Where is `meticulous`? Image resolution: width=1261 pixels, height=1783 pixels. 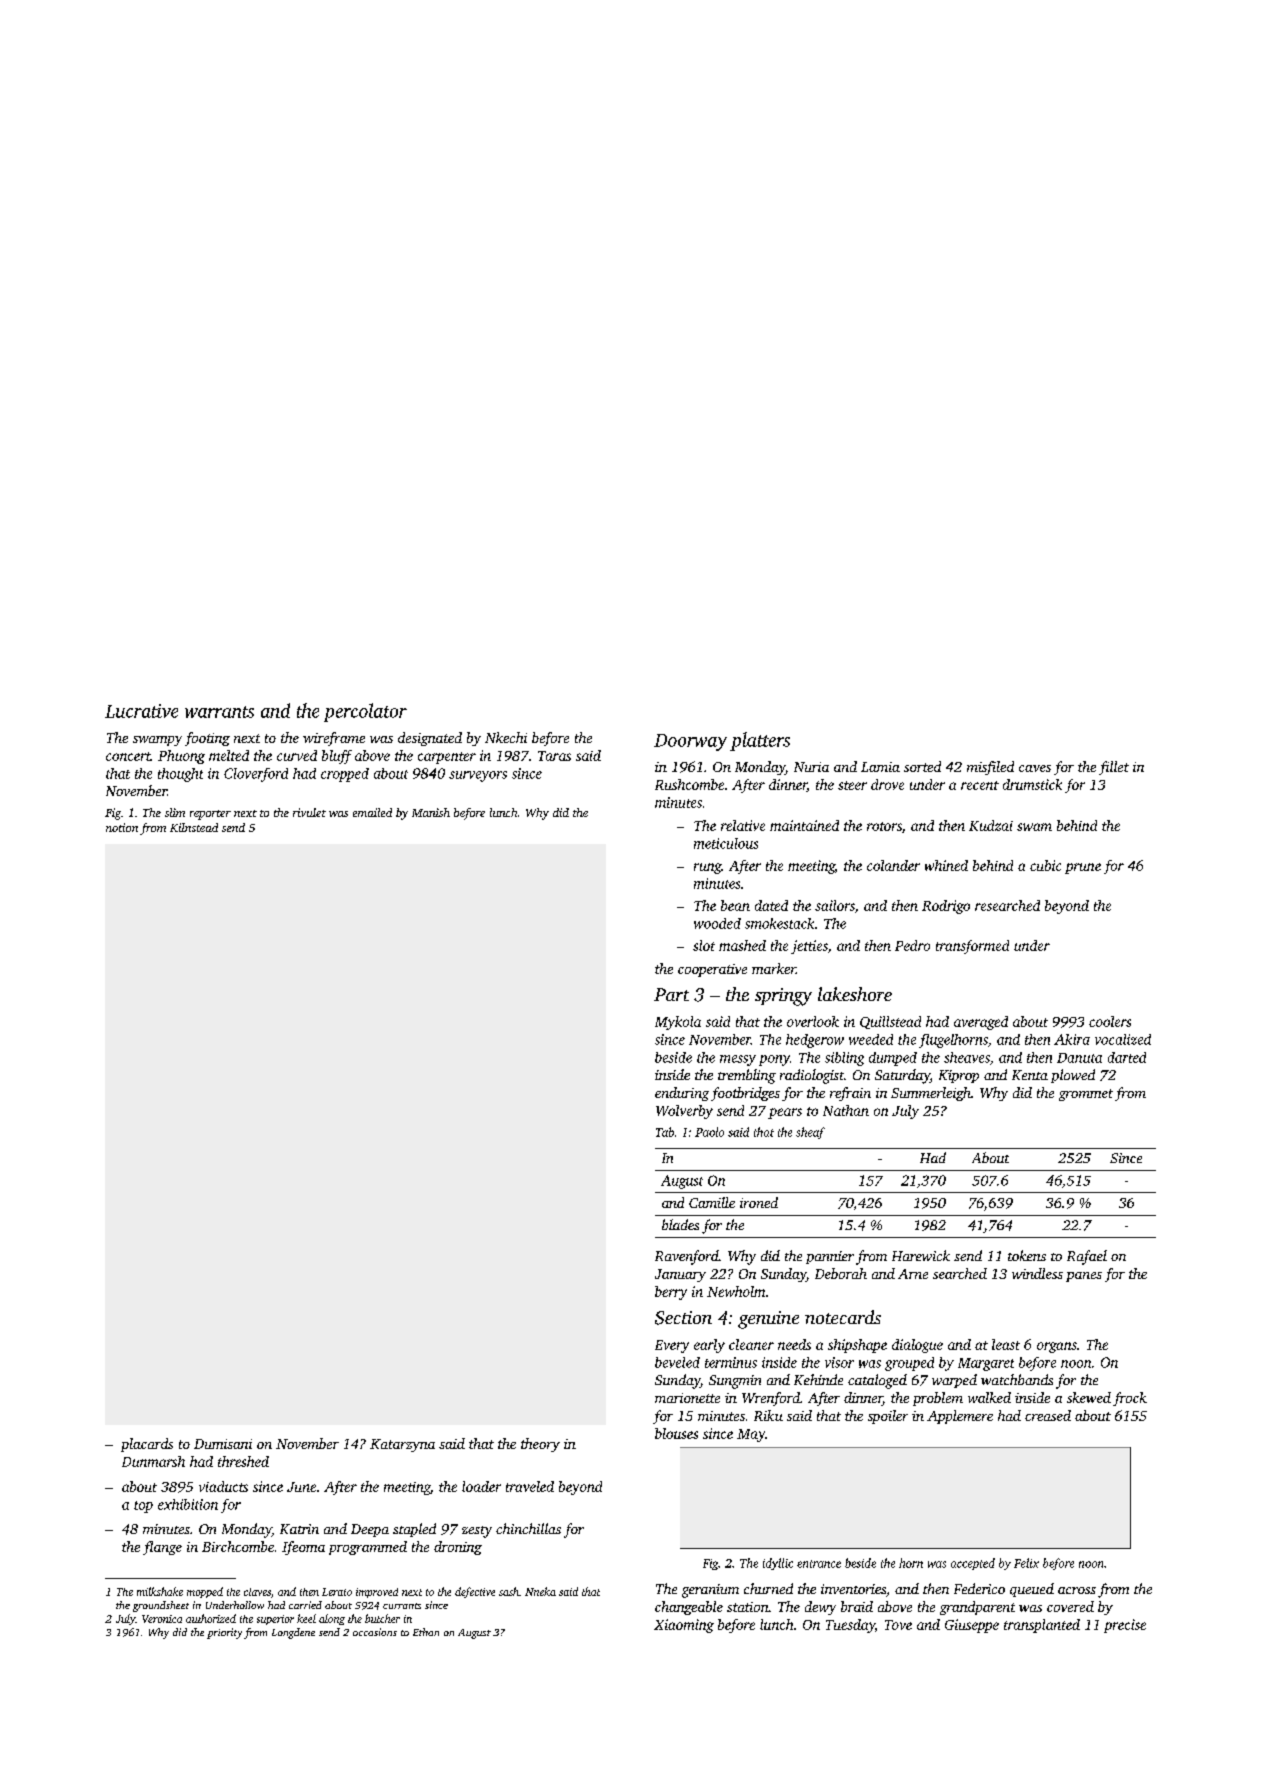 meticulous is located at coordinates (726, 843).
